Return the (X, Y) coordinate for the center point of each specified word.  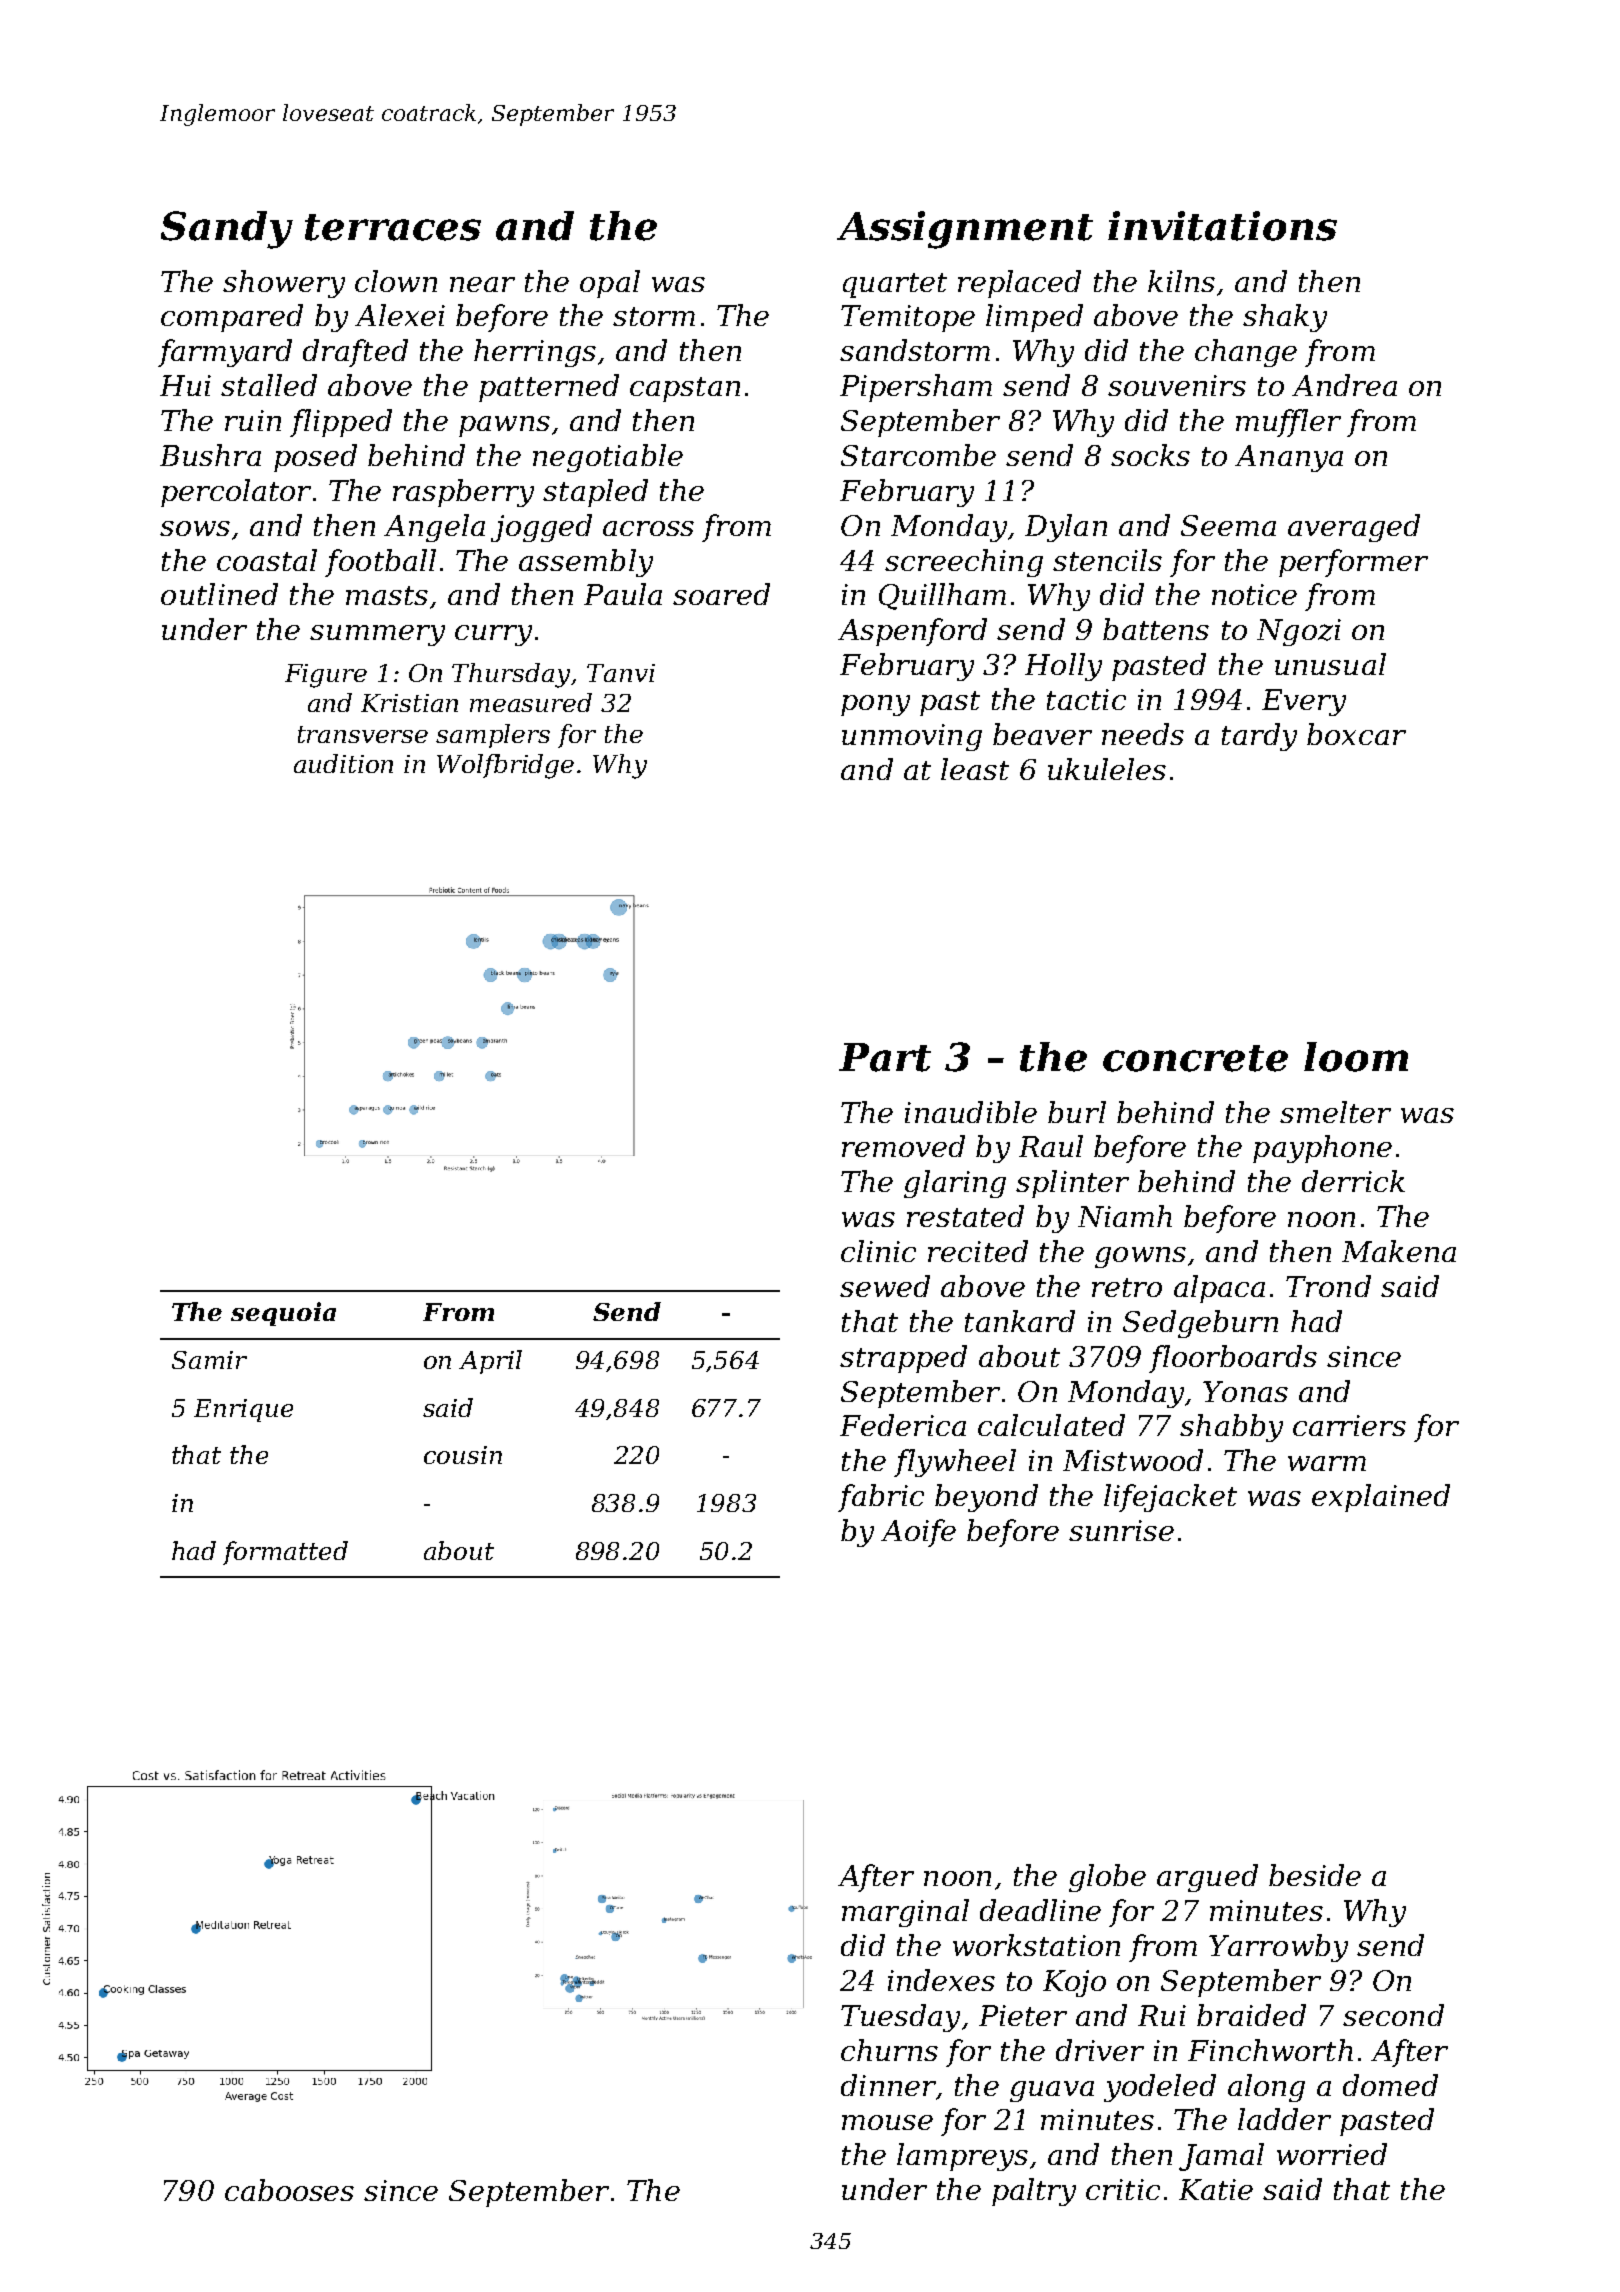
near (482, 284)
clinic (878, 1251)
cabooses (289, 2190)
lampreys (962, 2157)
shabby (1231, 1428)
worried (1332, 2154)
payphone (1322, 1149)
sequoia (283, 1314)
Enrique (243, 1410)
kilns (1181, 281)
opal (610, 284)
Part (885, 1057)
